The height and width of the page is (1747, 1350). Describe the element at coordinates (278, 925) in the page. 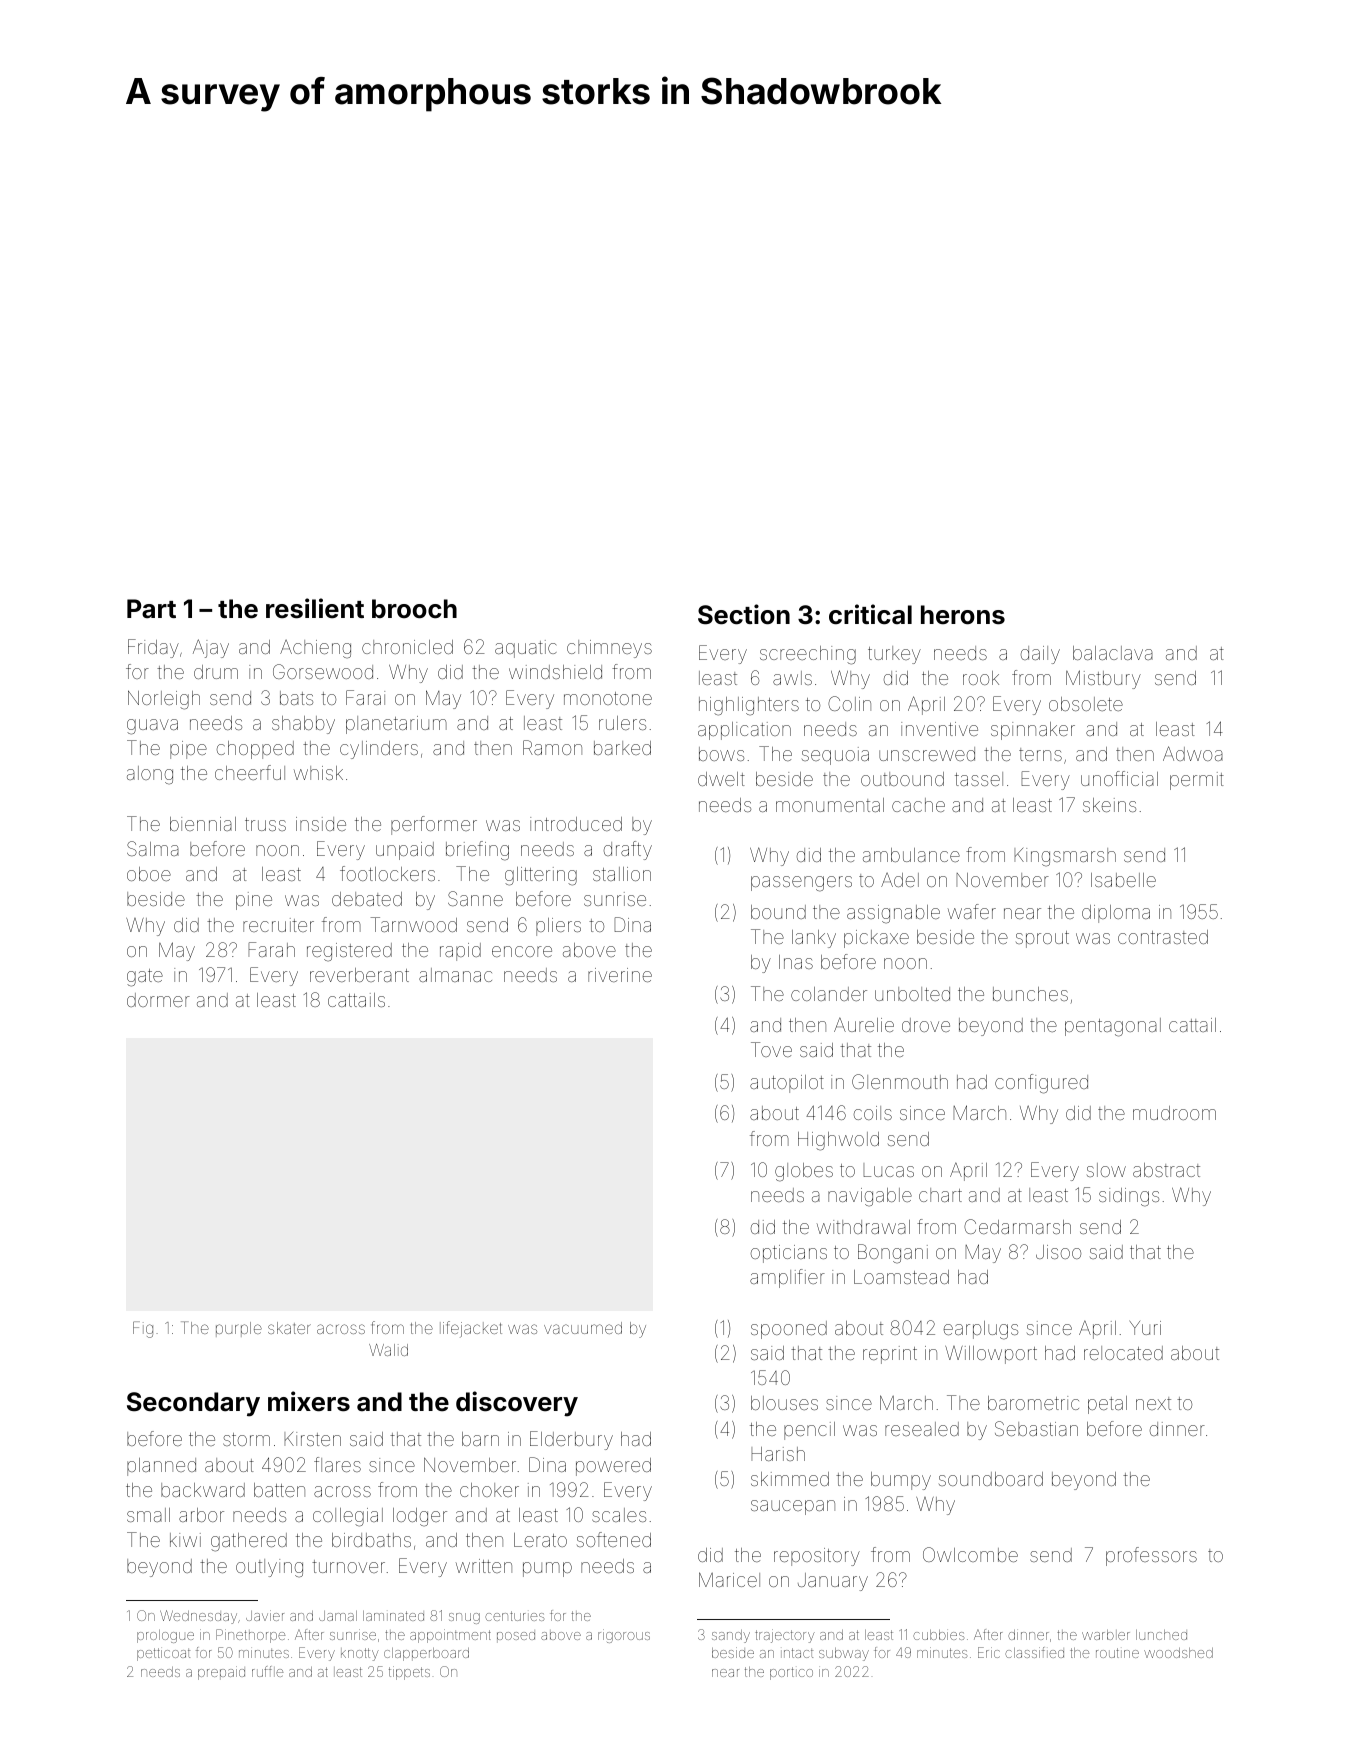

I see `recruiter` at that location.
